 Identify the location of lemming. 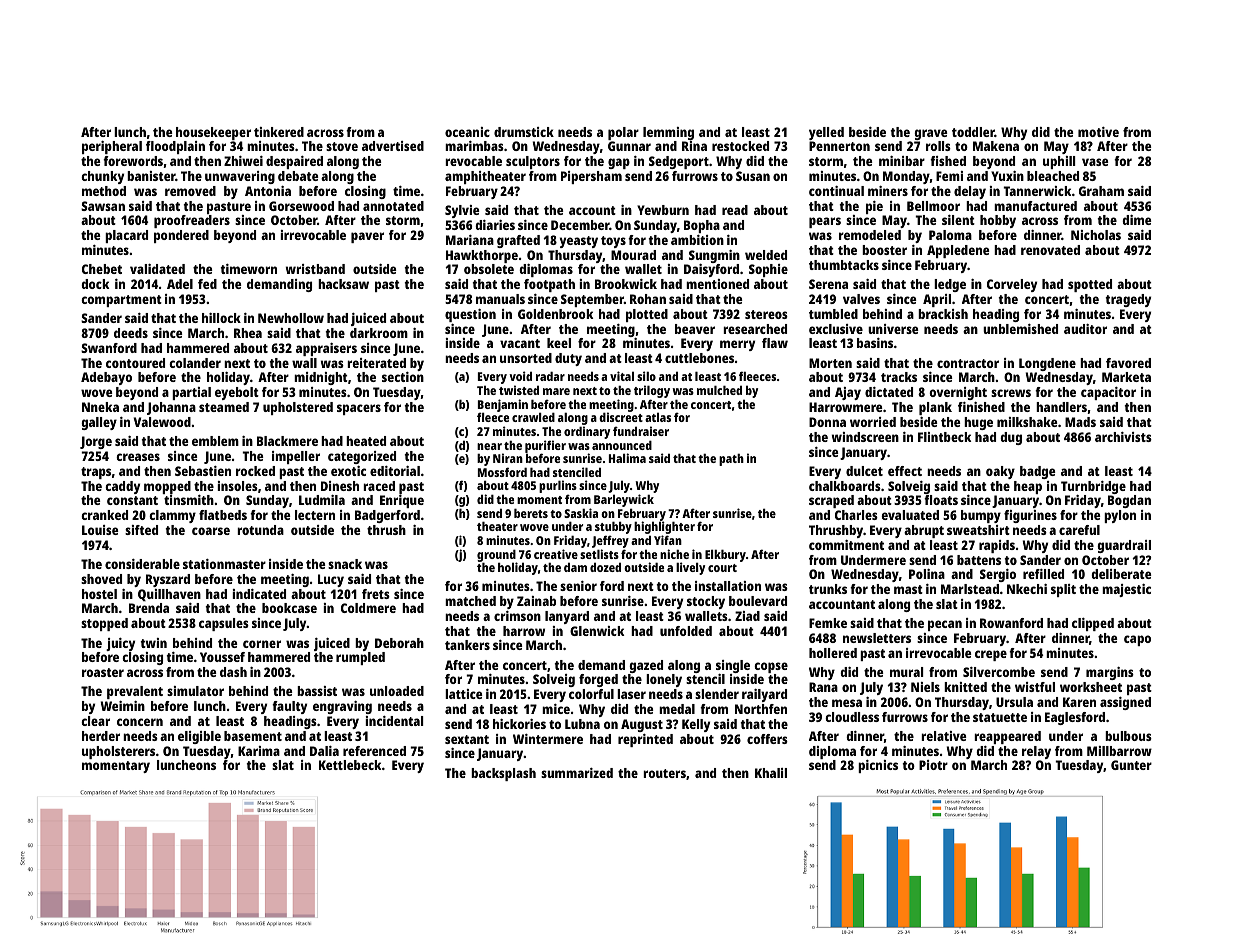
(668, 134).
